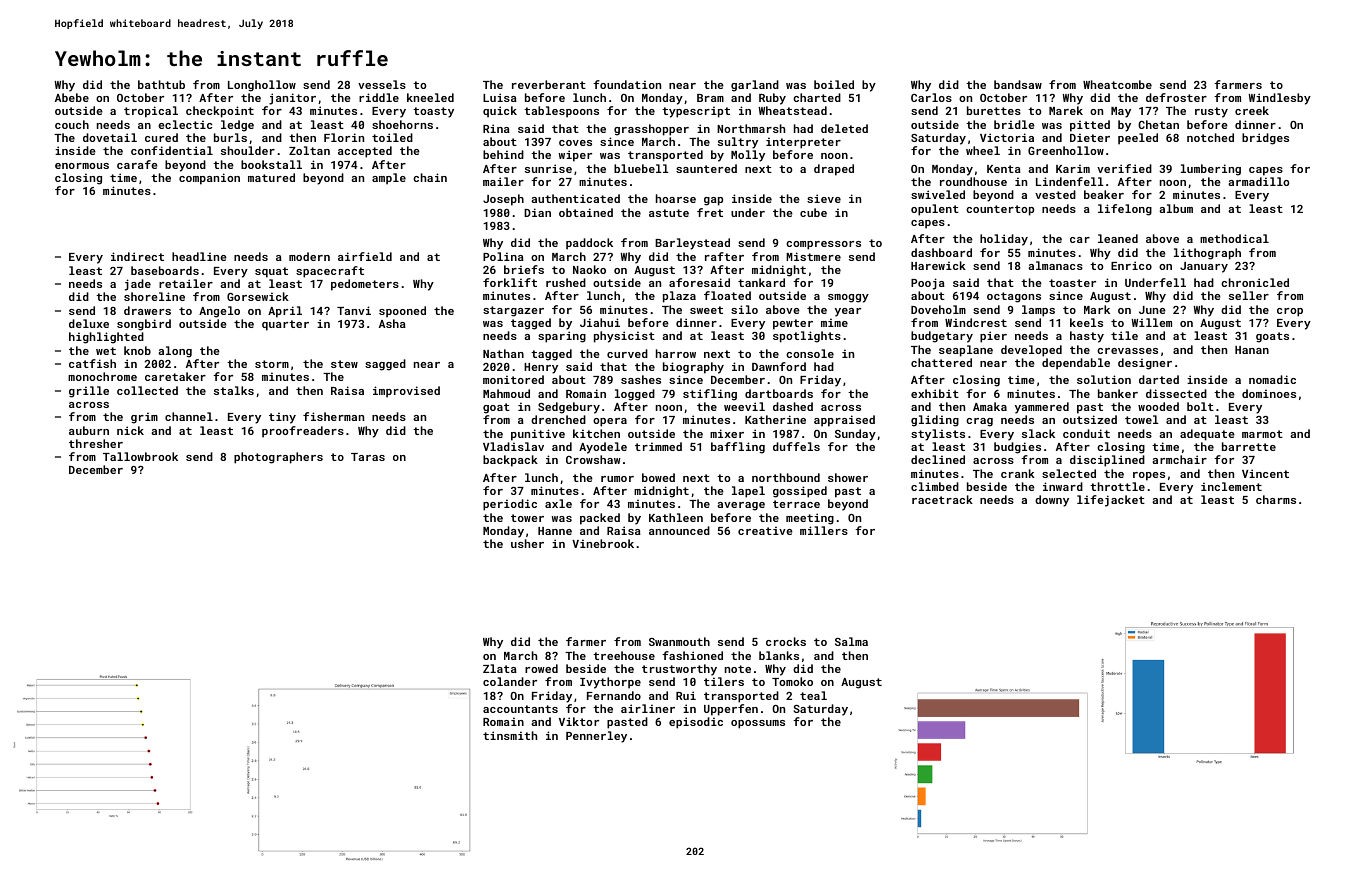  I want to click on indirect, so click(137, 256).
